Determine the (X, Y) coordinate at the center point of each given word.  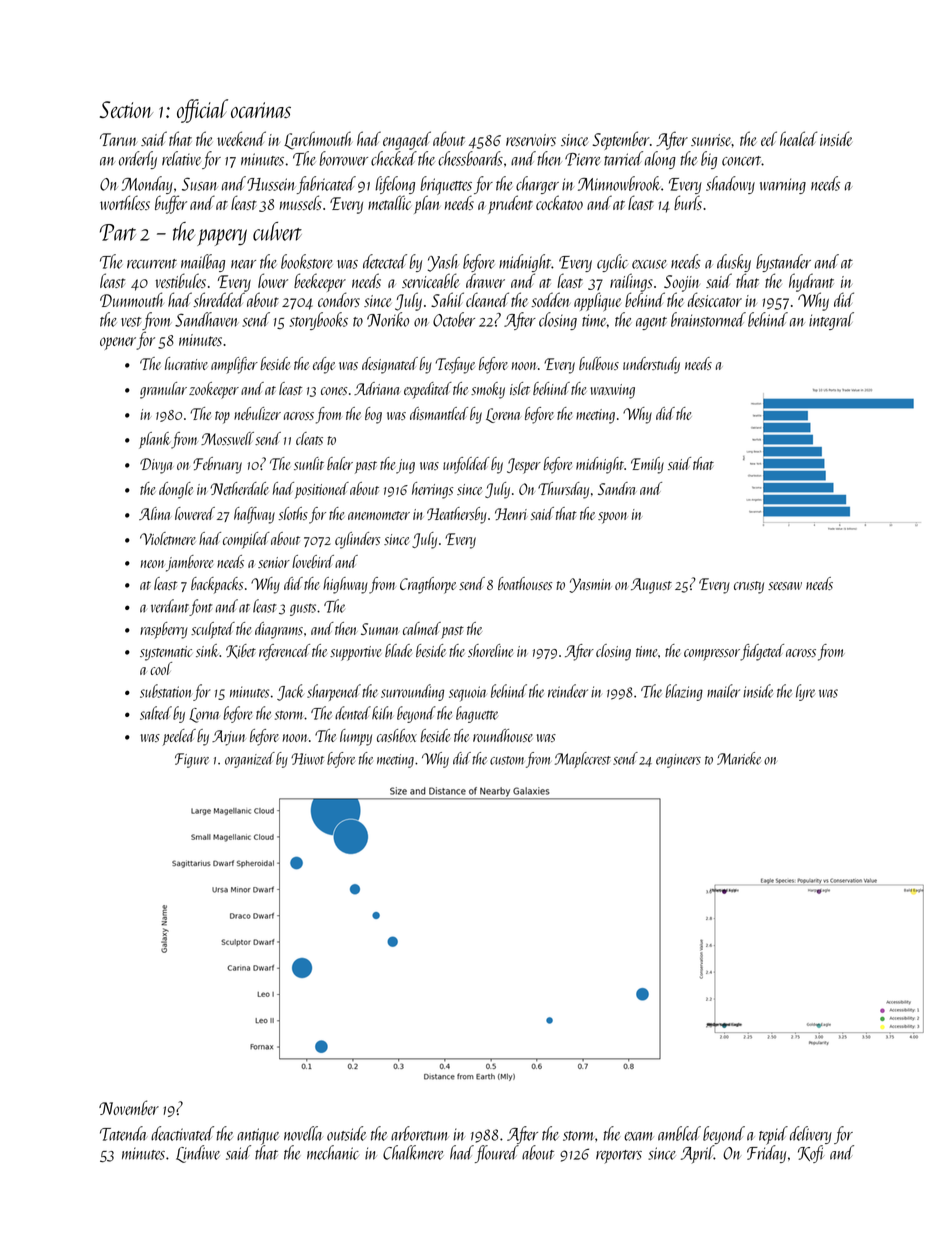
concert (742, 161)
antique (258, 1136)
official (202, 111)
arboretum (420, 1133)
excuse (649, 264)
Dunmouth (131, 299)
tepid (773, 1135)
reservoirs (531, 140)
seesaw (785, 586)
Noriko (388, 319)
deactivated (182, 1133)
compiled (246, 540)
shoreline (491, 650)
